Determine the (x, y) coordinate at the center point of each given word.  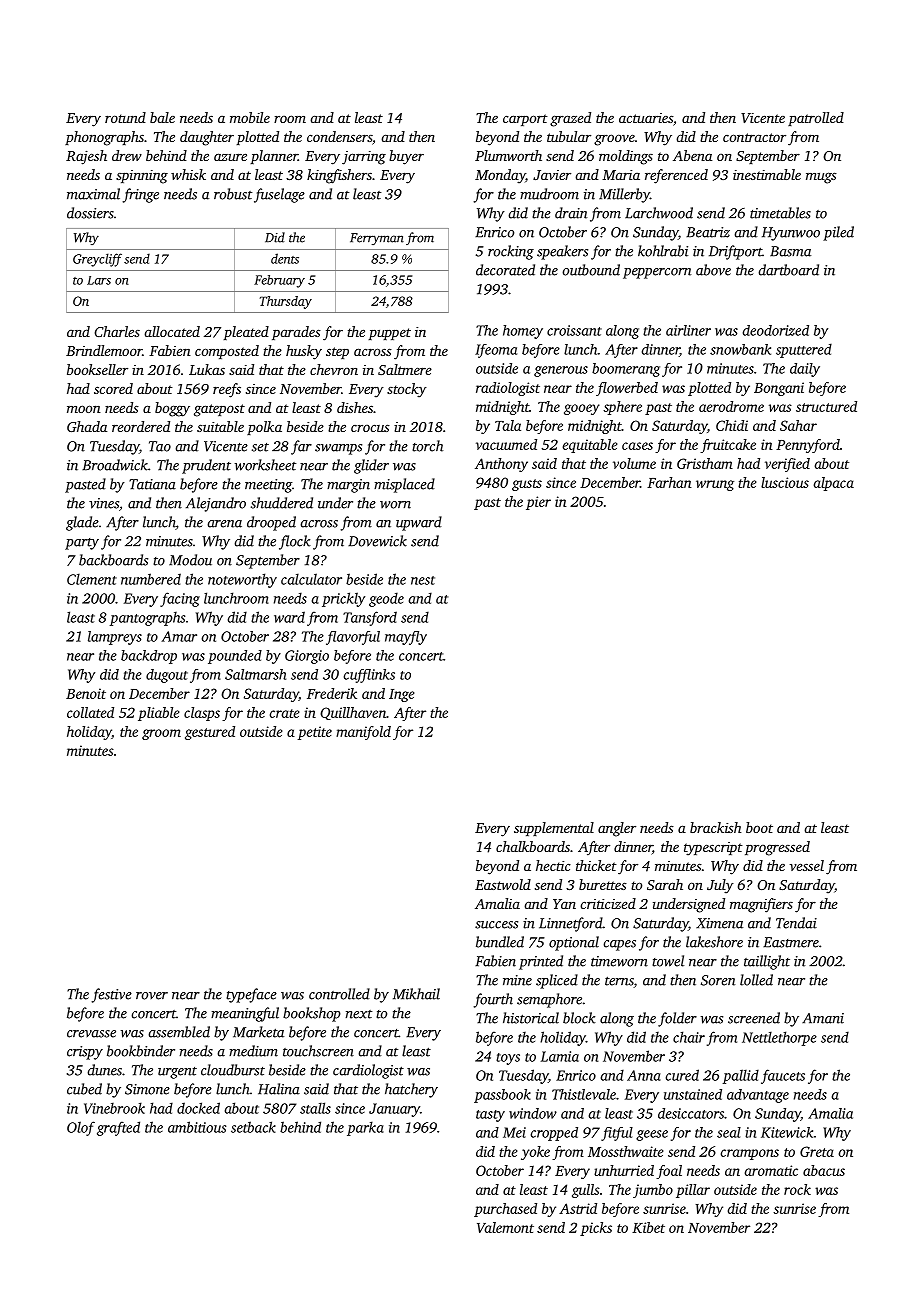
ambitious (197, 1127)
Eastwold (503, 884)
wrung (715, 485)
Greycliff (97, 260)
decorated (505, 270)
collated (90, 712)
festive (112, 995)
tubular (569, 136)
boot (759, 827)
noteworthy (242, 580)
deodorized (776, 330)
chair (689, 1037)
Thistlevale (584, 1094)
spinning (142, 177)
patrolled (816, 119)
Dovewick (377, 541)
